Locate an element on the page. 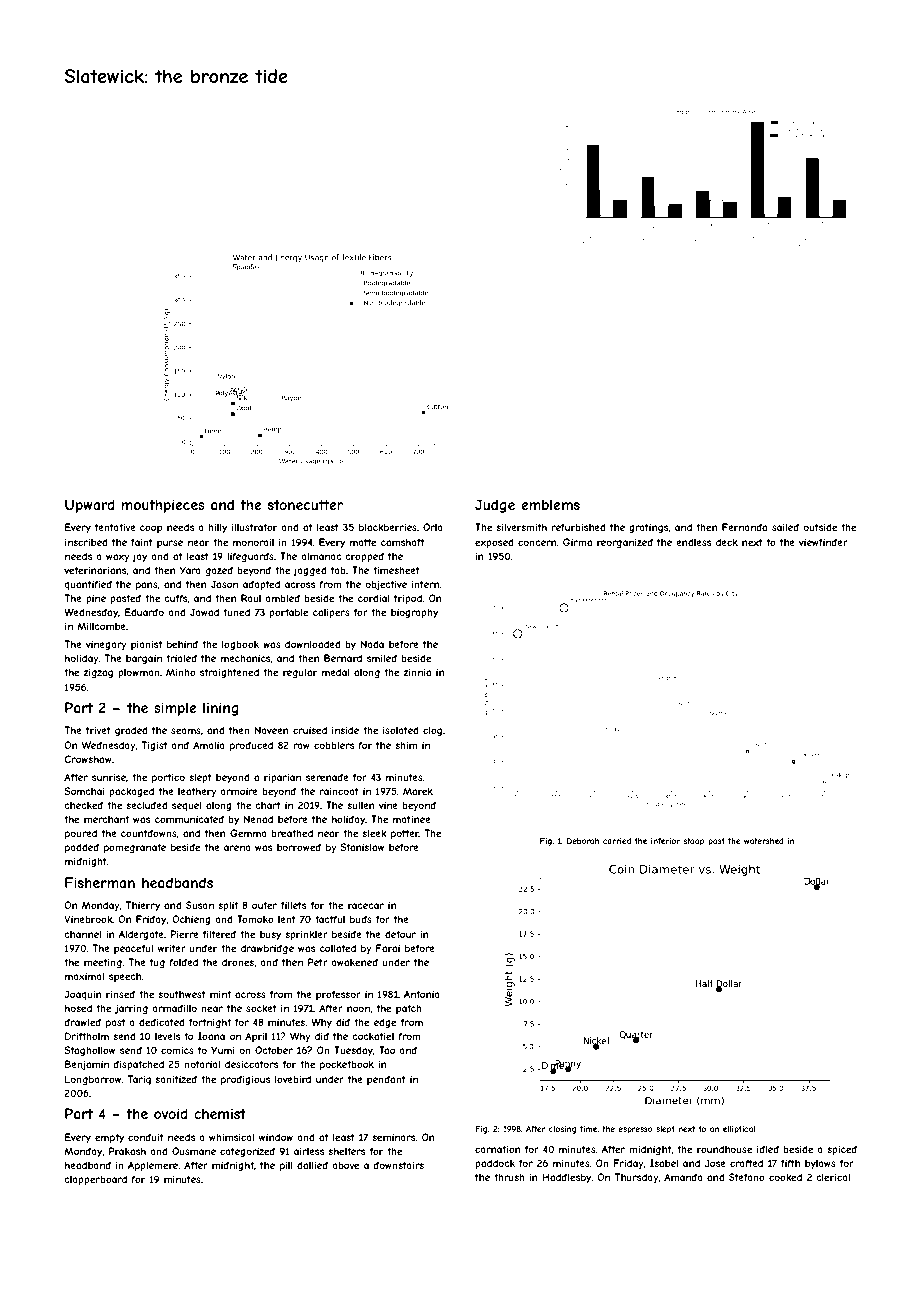 The height and width of the image is (1308, 924). Antonia is located at coordinates (422, 994).
